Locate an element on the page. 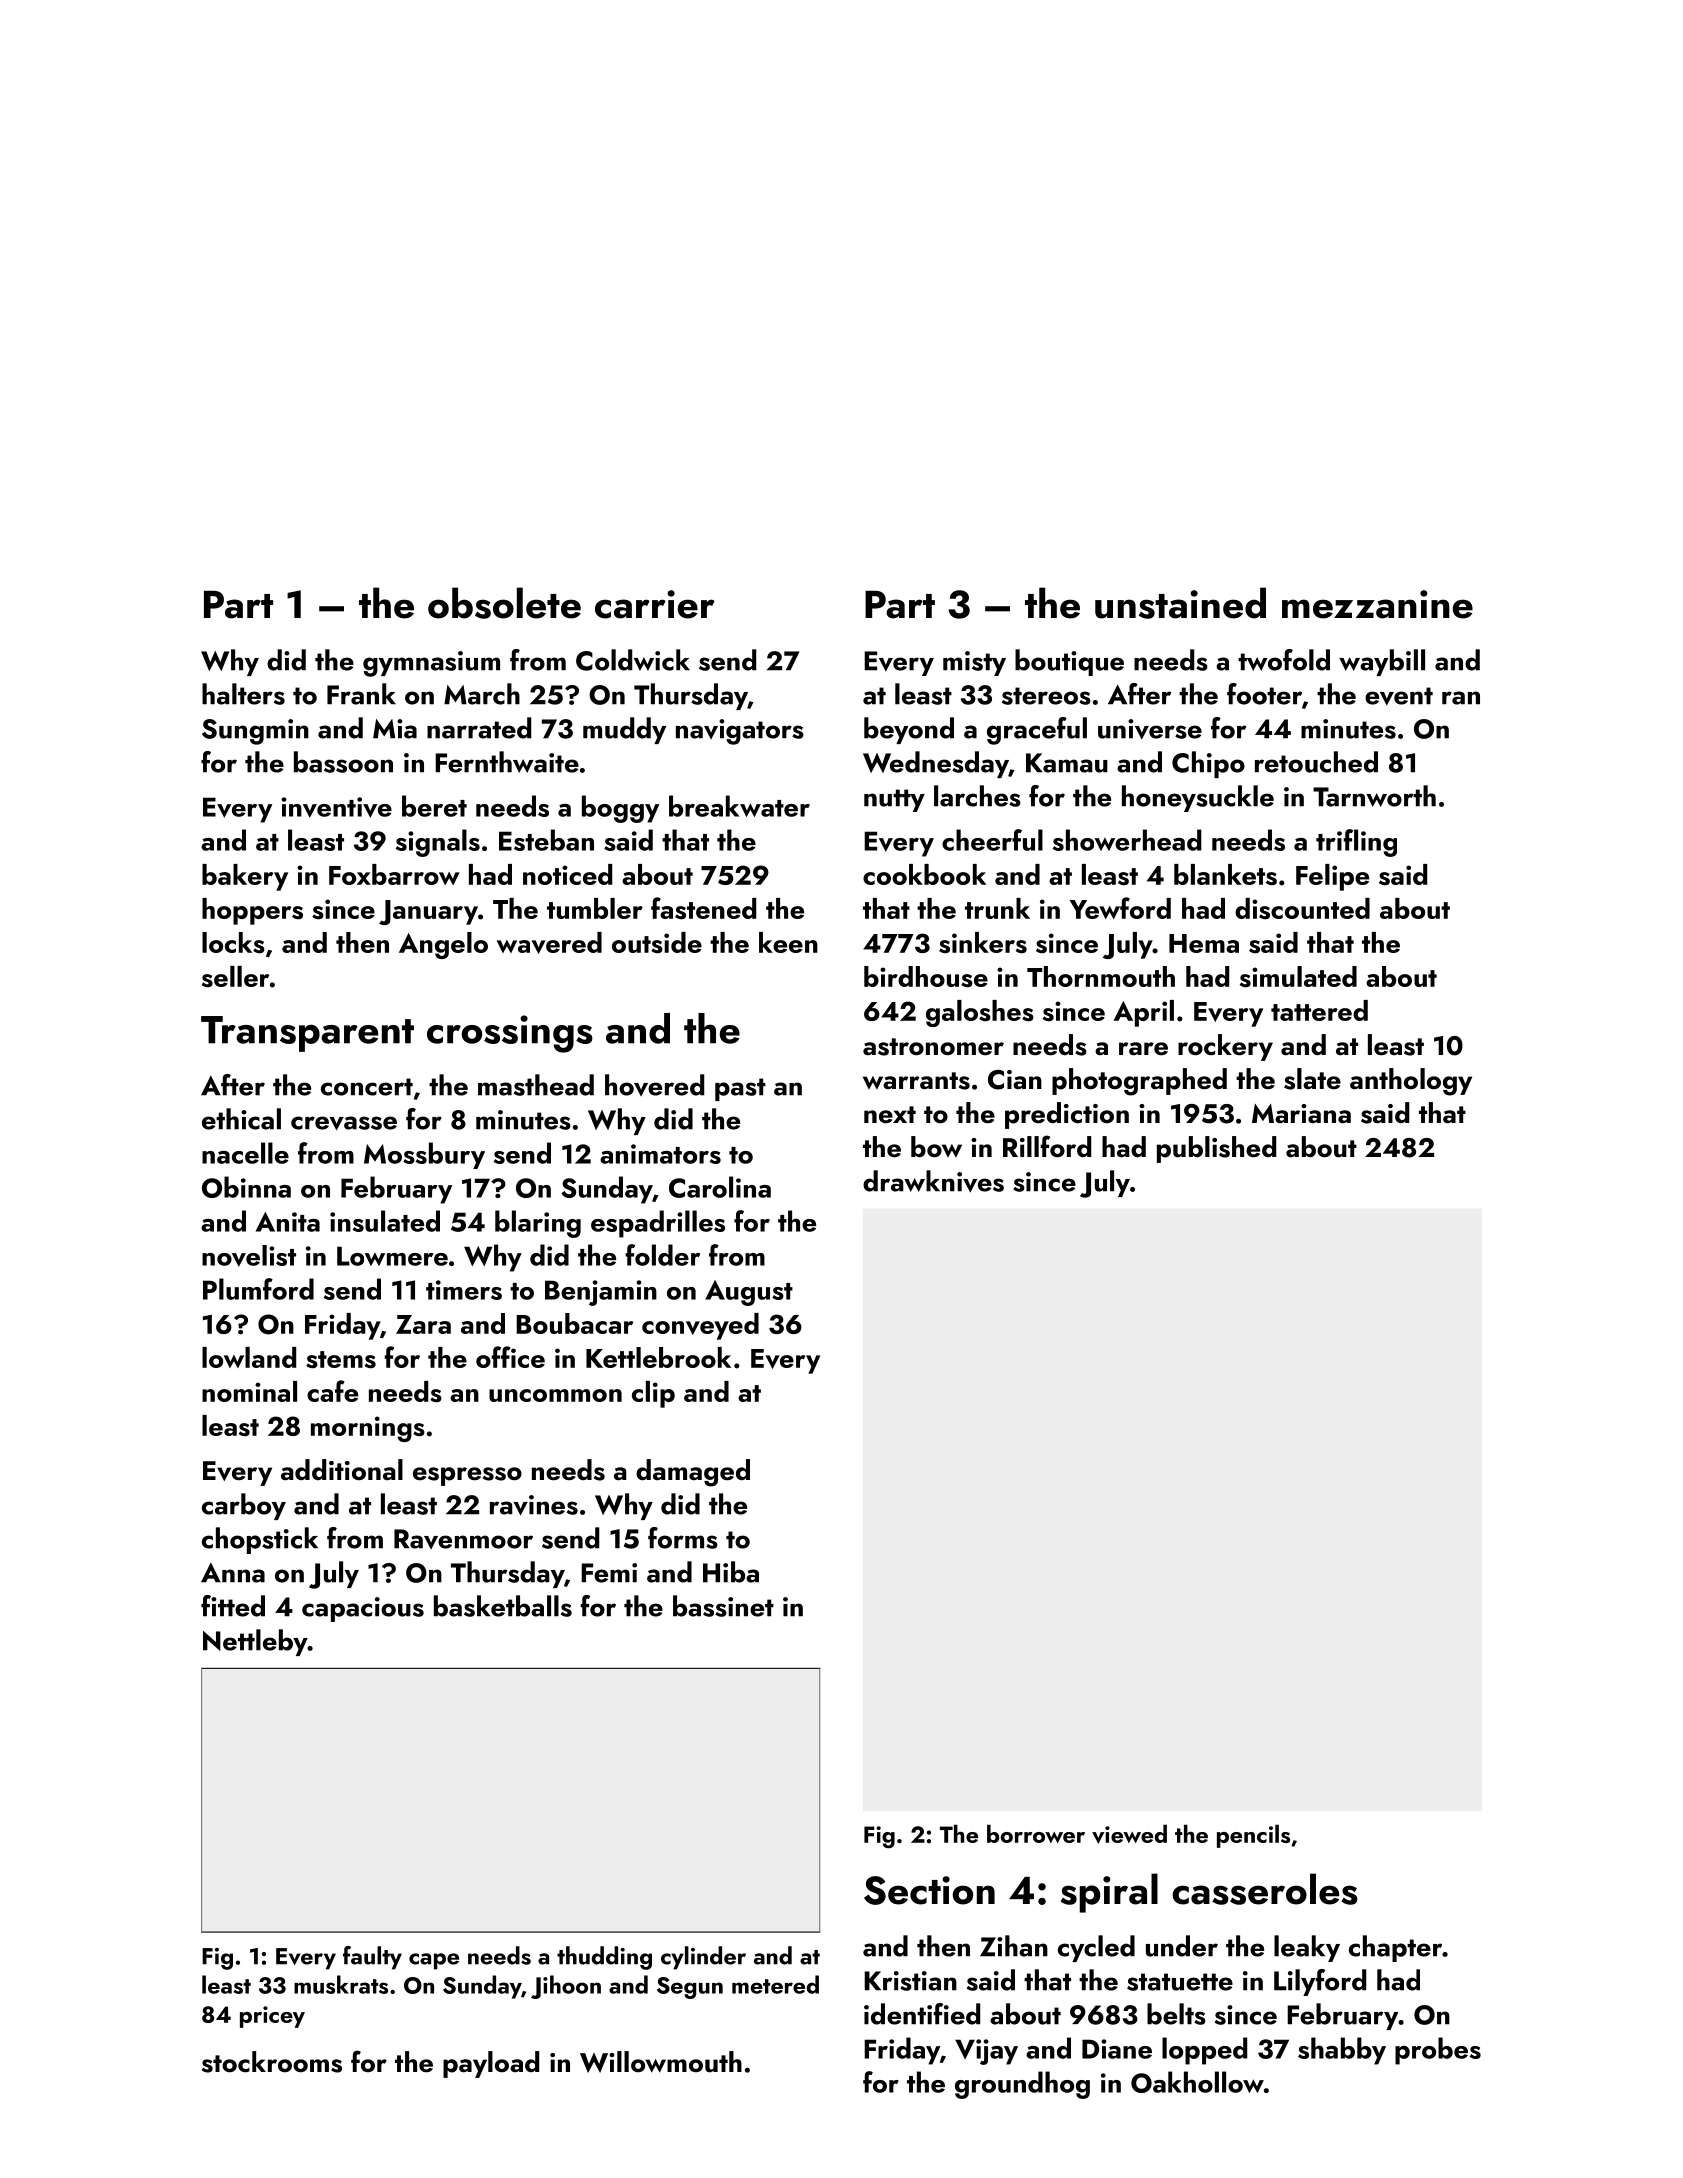 The image size is (1683, 2178). Willowmouth is located at coordinates (661, 2062).
